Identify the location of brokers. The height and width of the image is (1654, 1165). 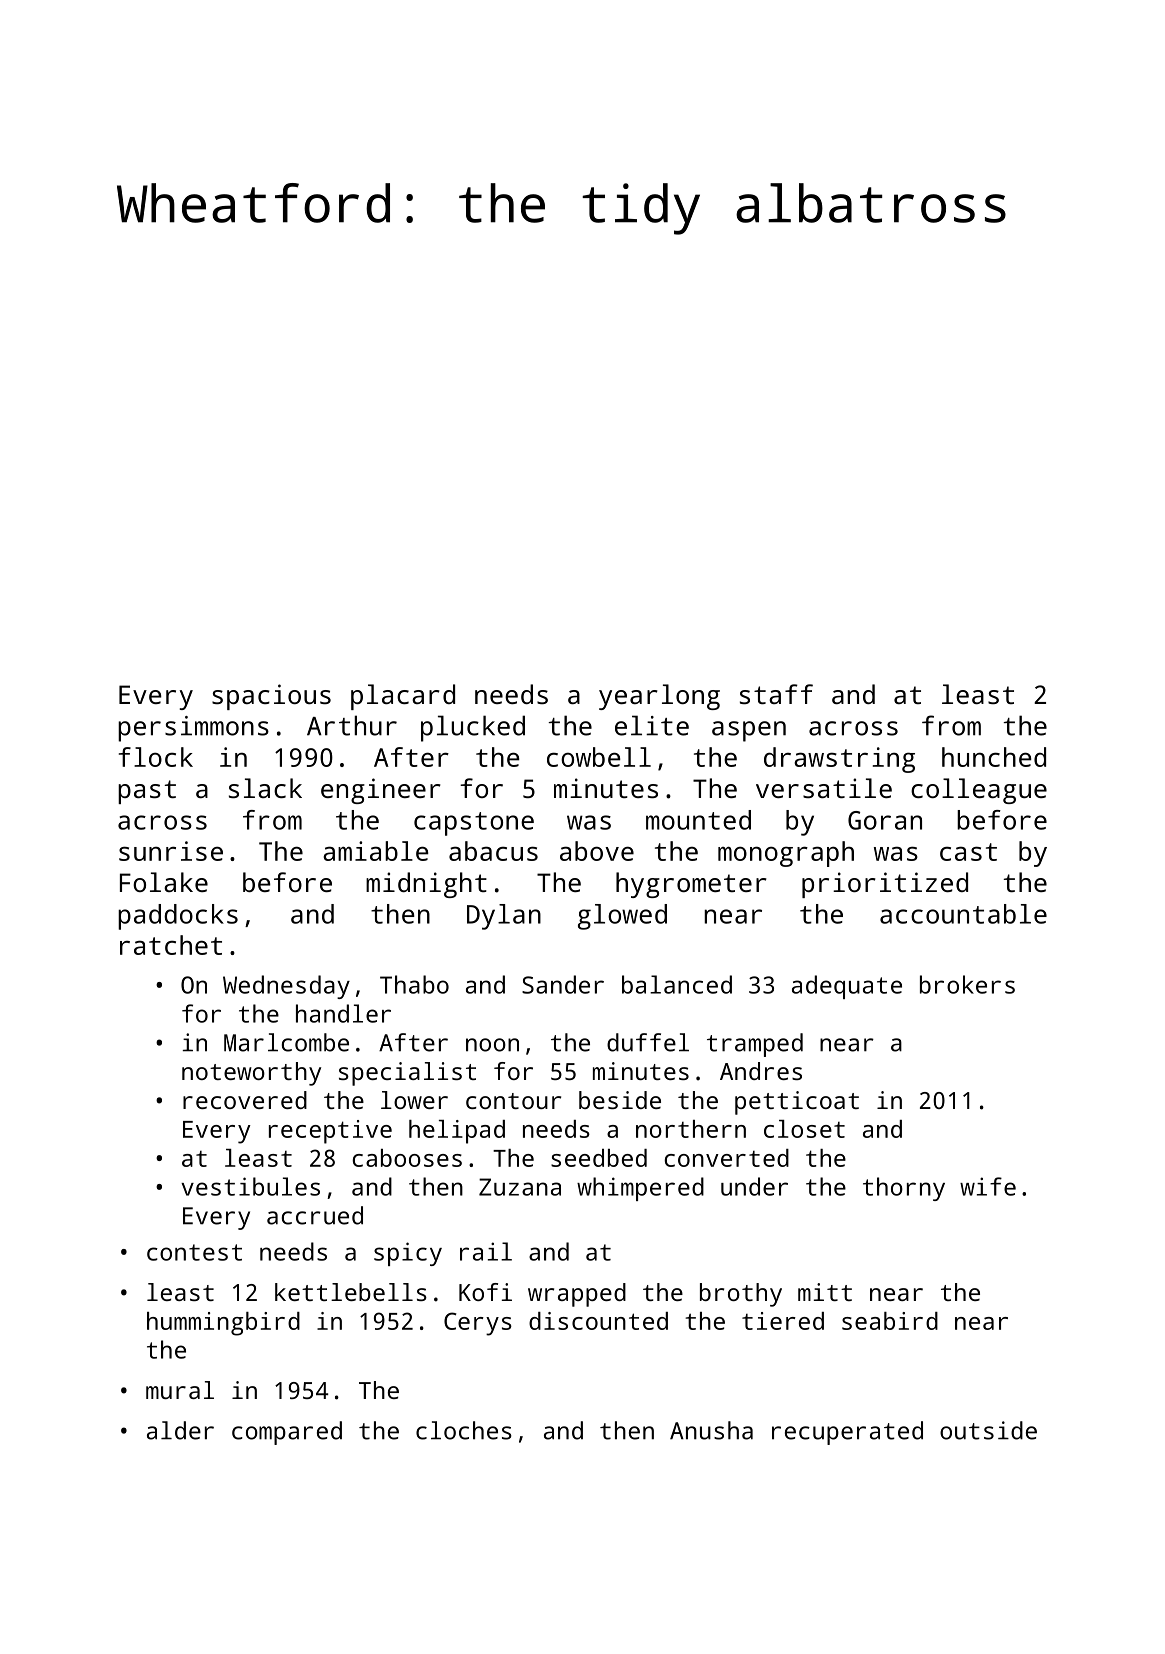
(967, 984).
